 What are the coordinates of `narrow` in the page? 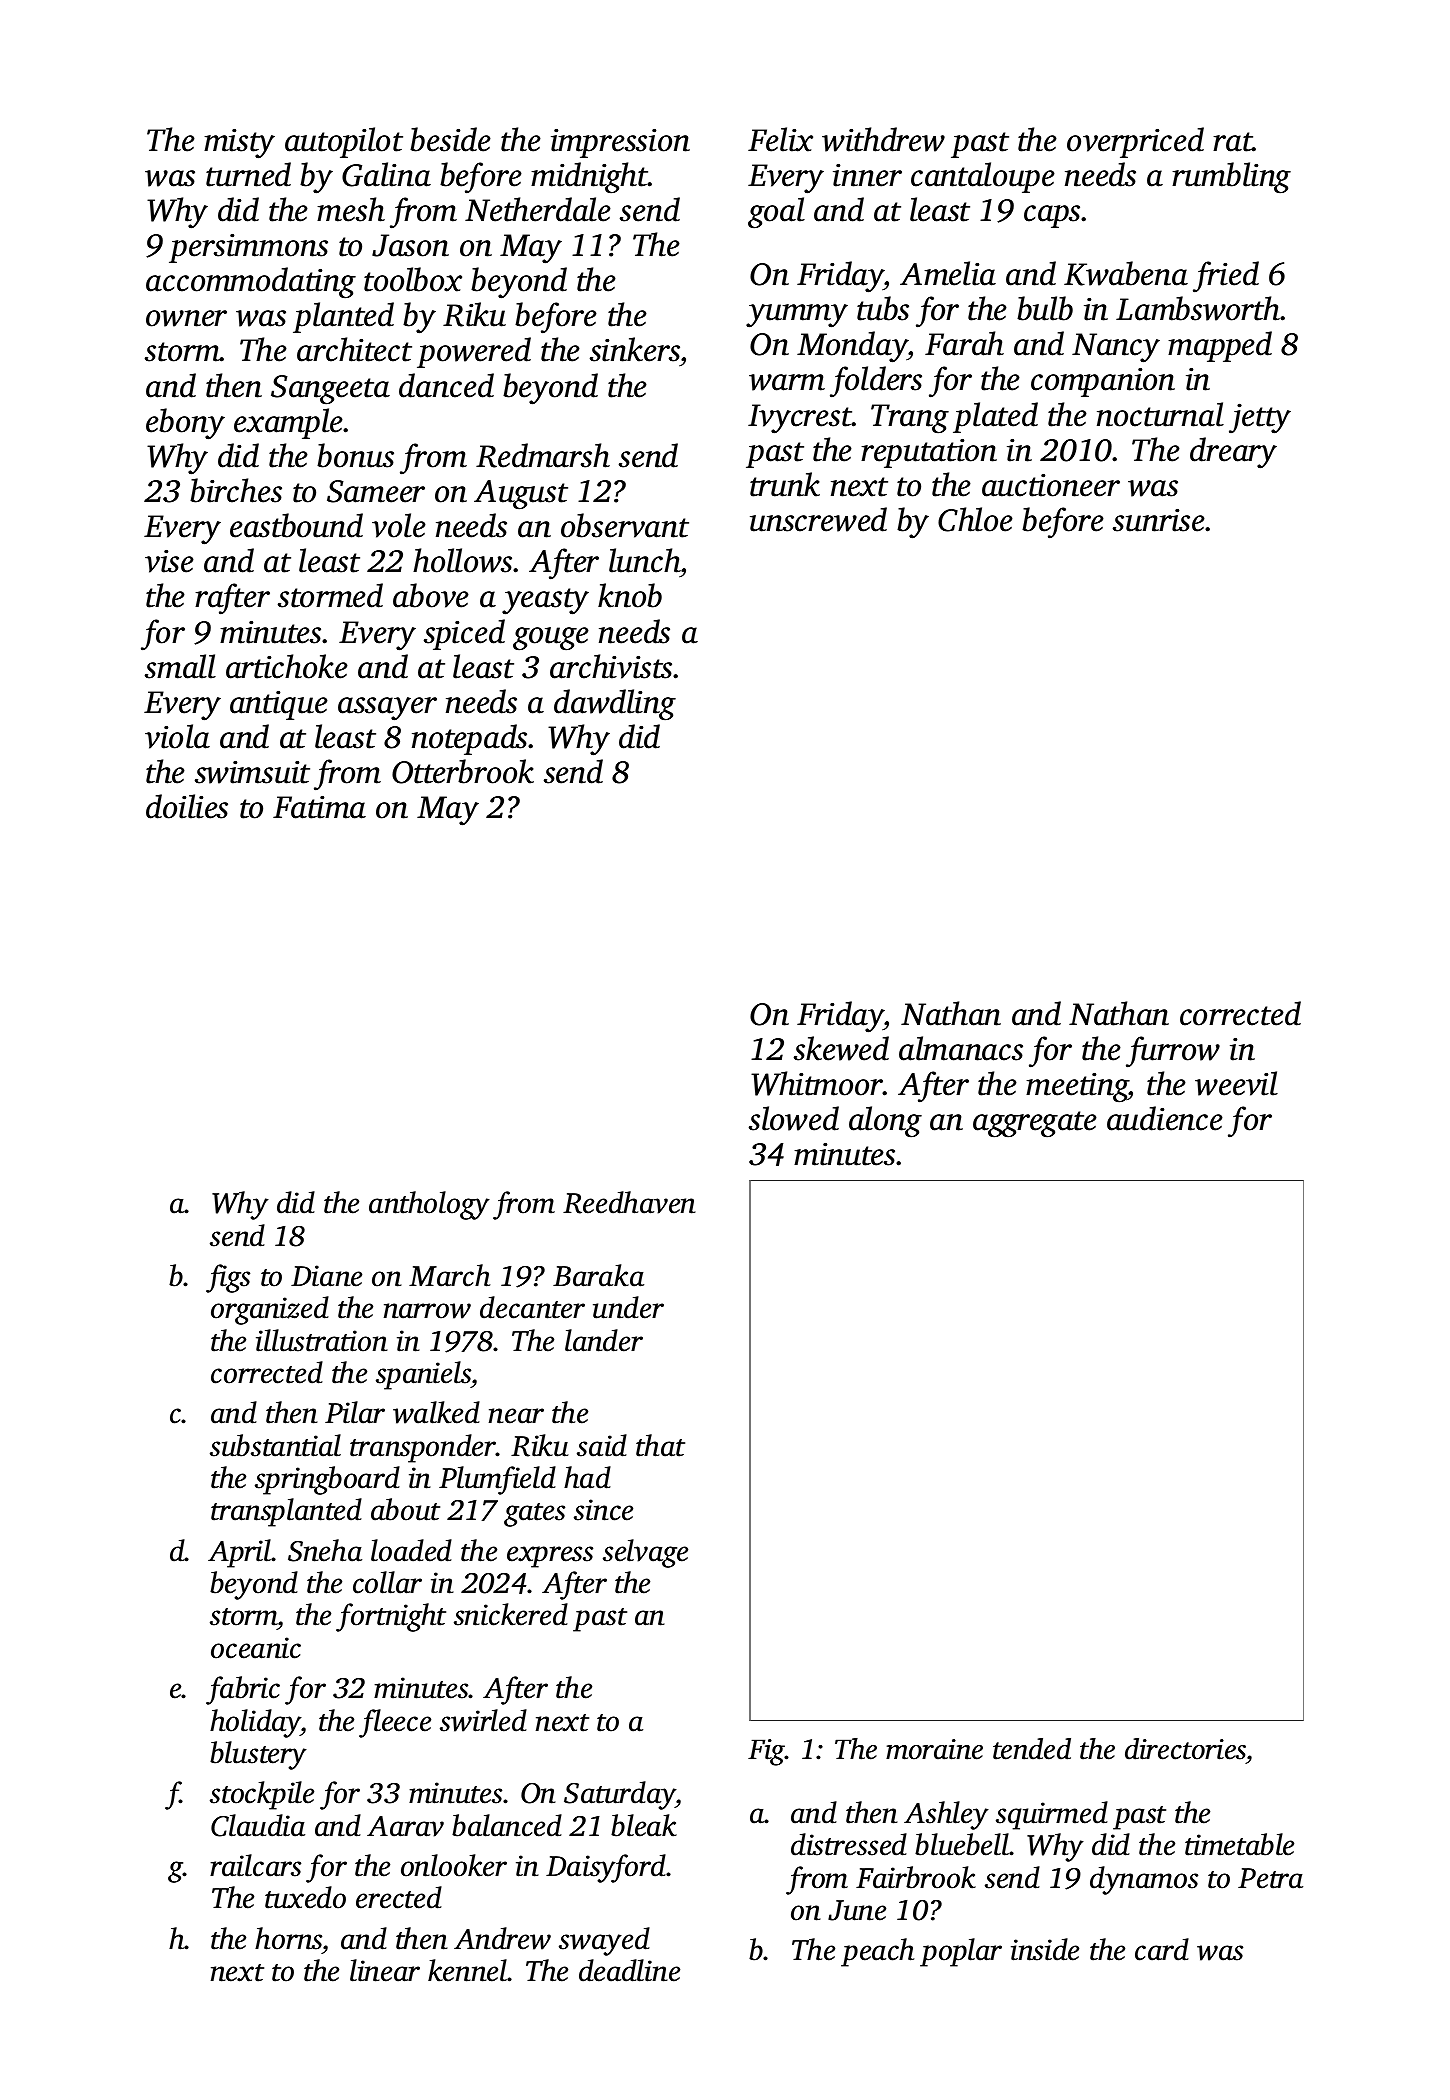 It's located at (427, 1311).
